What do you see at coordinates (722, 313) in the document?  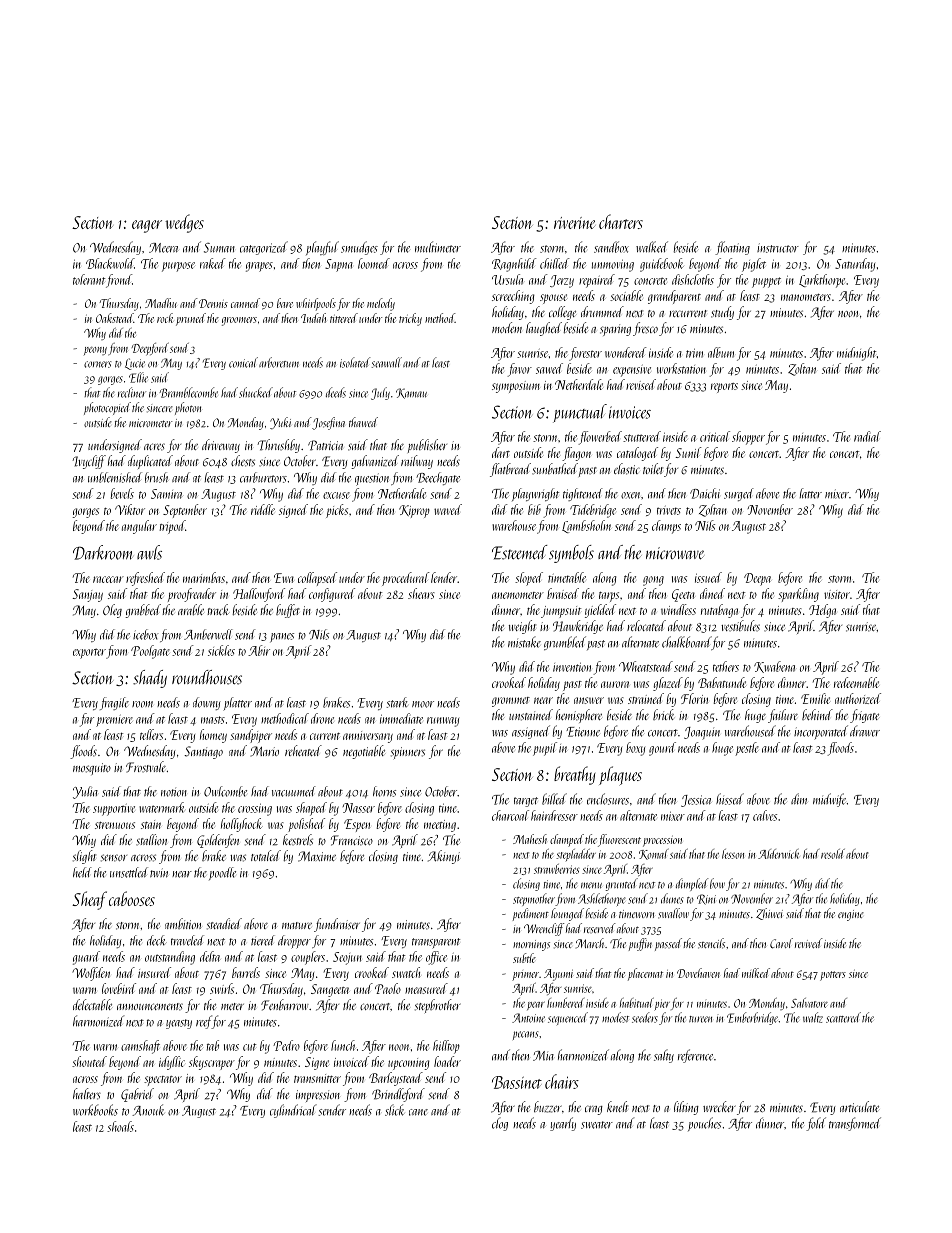 I see `study` at bounding box center [722, 313].
